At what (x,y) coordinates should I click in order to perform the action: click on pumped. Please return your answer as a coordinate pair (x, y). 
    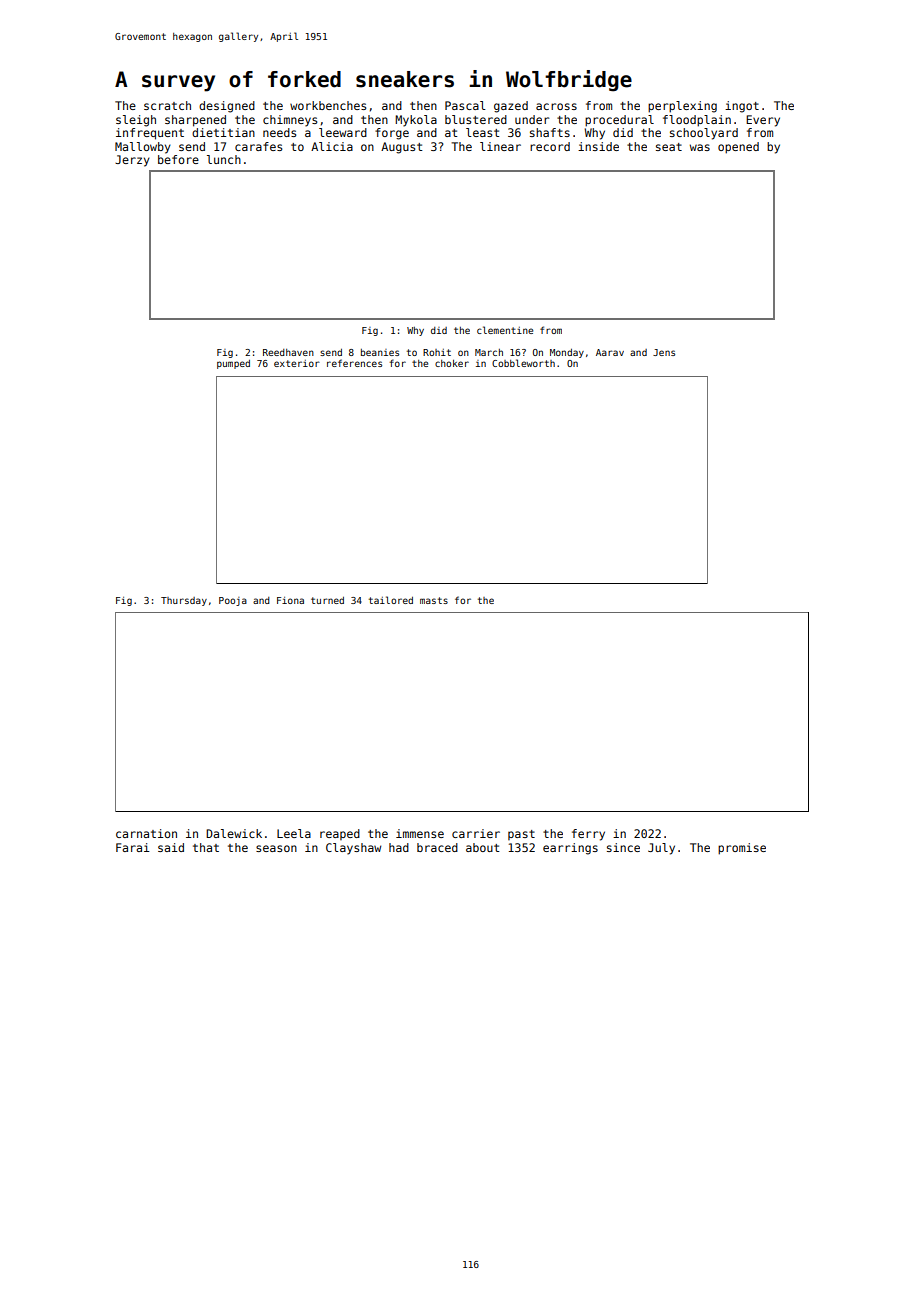
    Looking at the image, I should click on (233, 364).
